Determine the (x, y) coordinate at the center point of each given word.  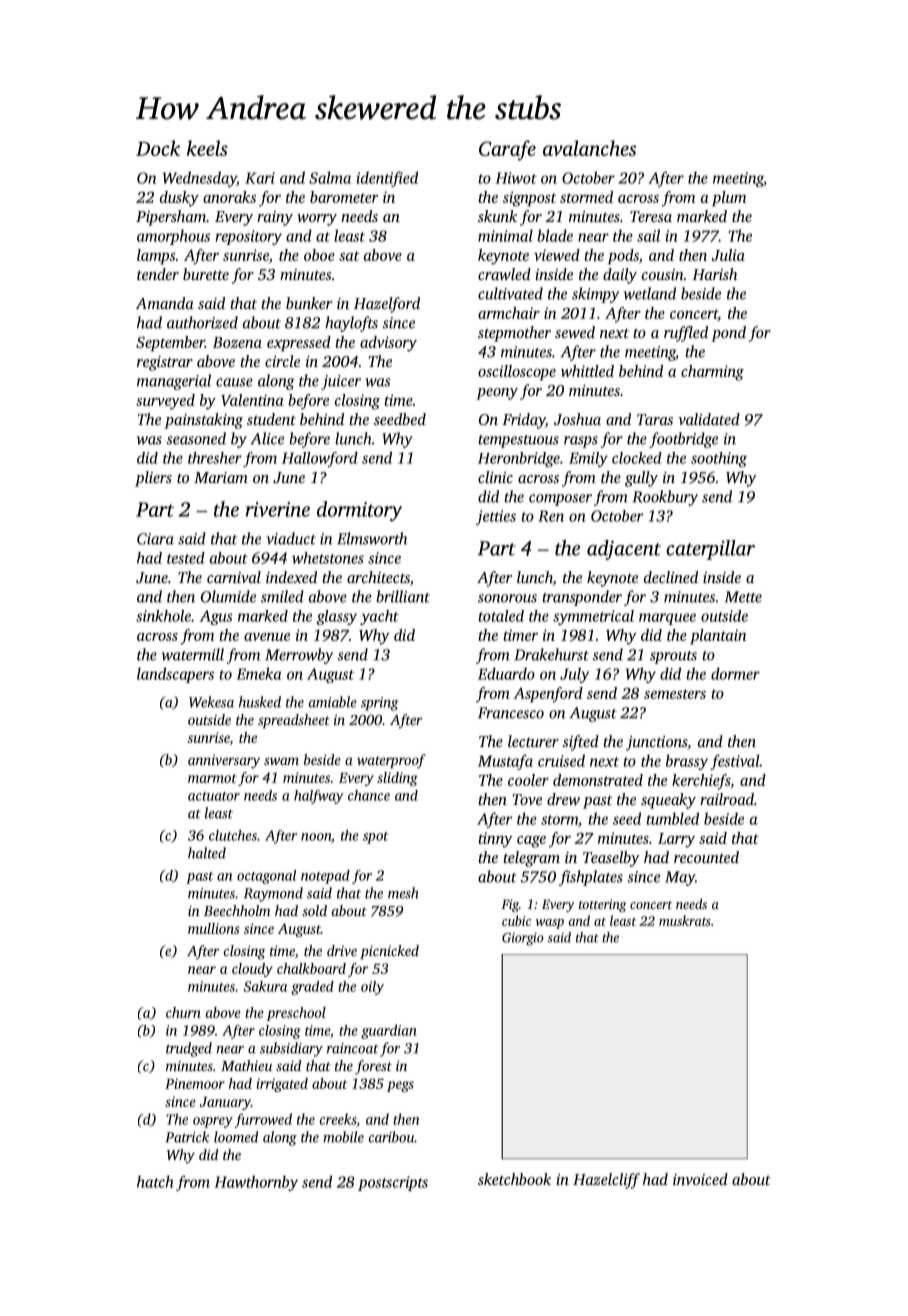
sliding (397, 779)
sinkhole (163, 616)
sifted (580, 743)
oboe (319, 255)
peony (497, 394)
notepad (325, 877)
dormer (735, 673)
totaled (501, 616)
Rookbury (665, 498)
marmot (212, 778)
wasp (550, 924)
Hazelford (387, 305)
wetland (650, 293)
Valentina (252, 400)
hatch (155, 1181)
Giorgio (523, 939)
